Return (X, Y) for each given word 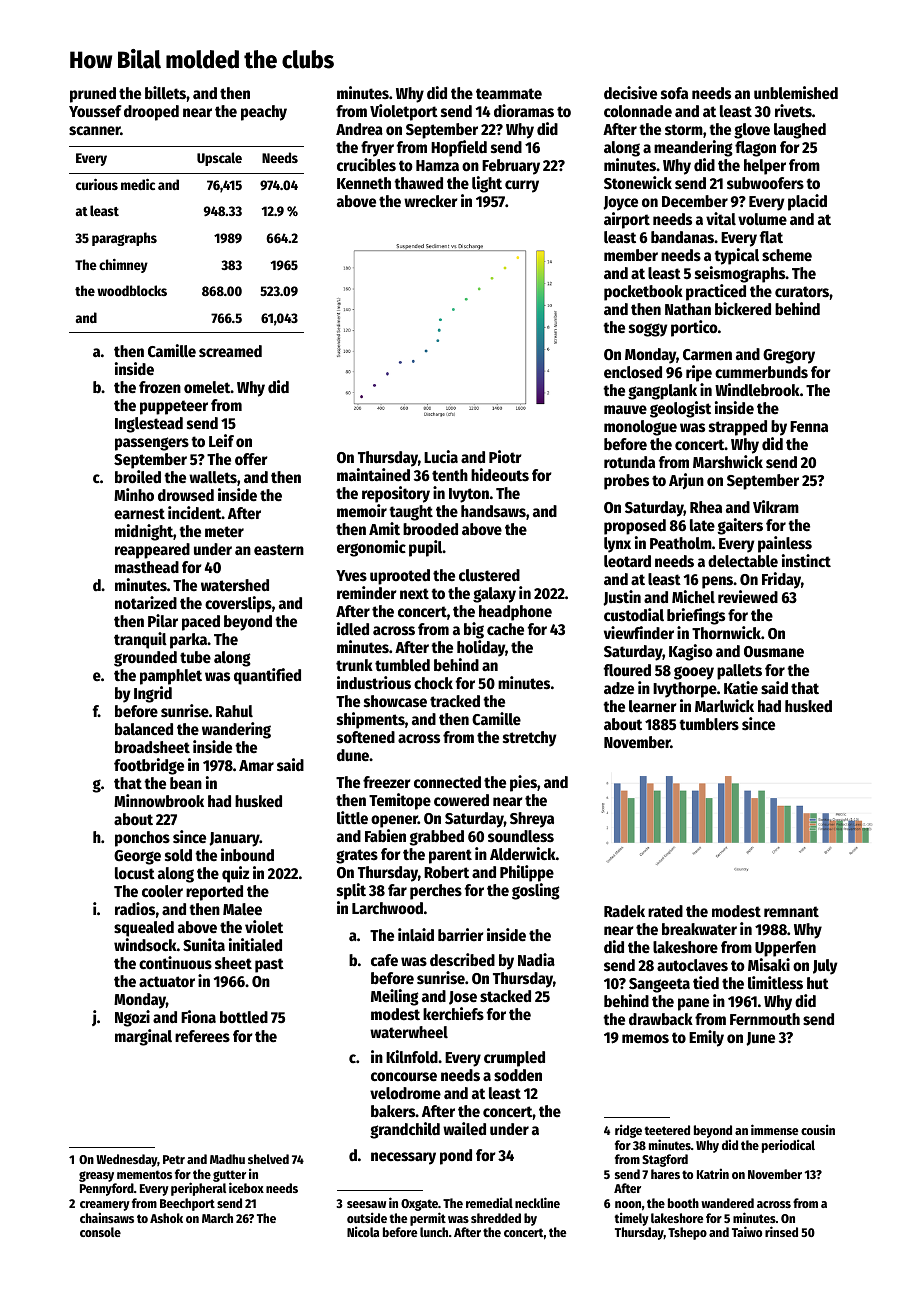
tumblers (709, 724)
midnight (144, 532)
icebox (246, 1187)
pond (456, 1157)
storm (684, 130)
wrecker (431, 201)
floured (627, 670)
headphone (515, 613)
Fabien (385, 836)
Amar (256, 765)
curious (97, 184)
